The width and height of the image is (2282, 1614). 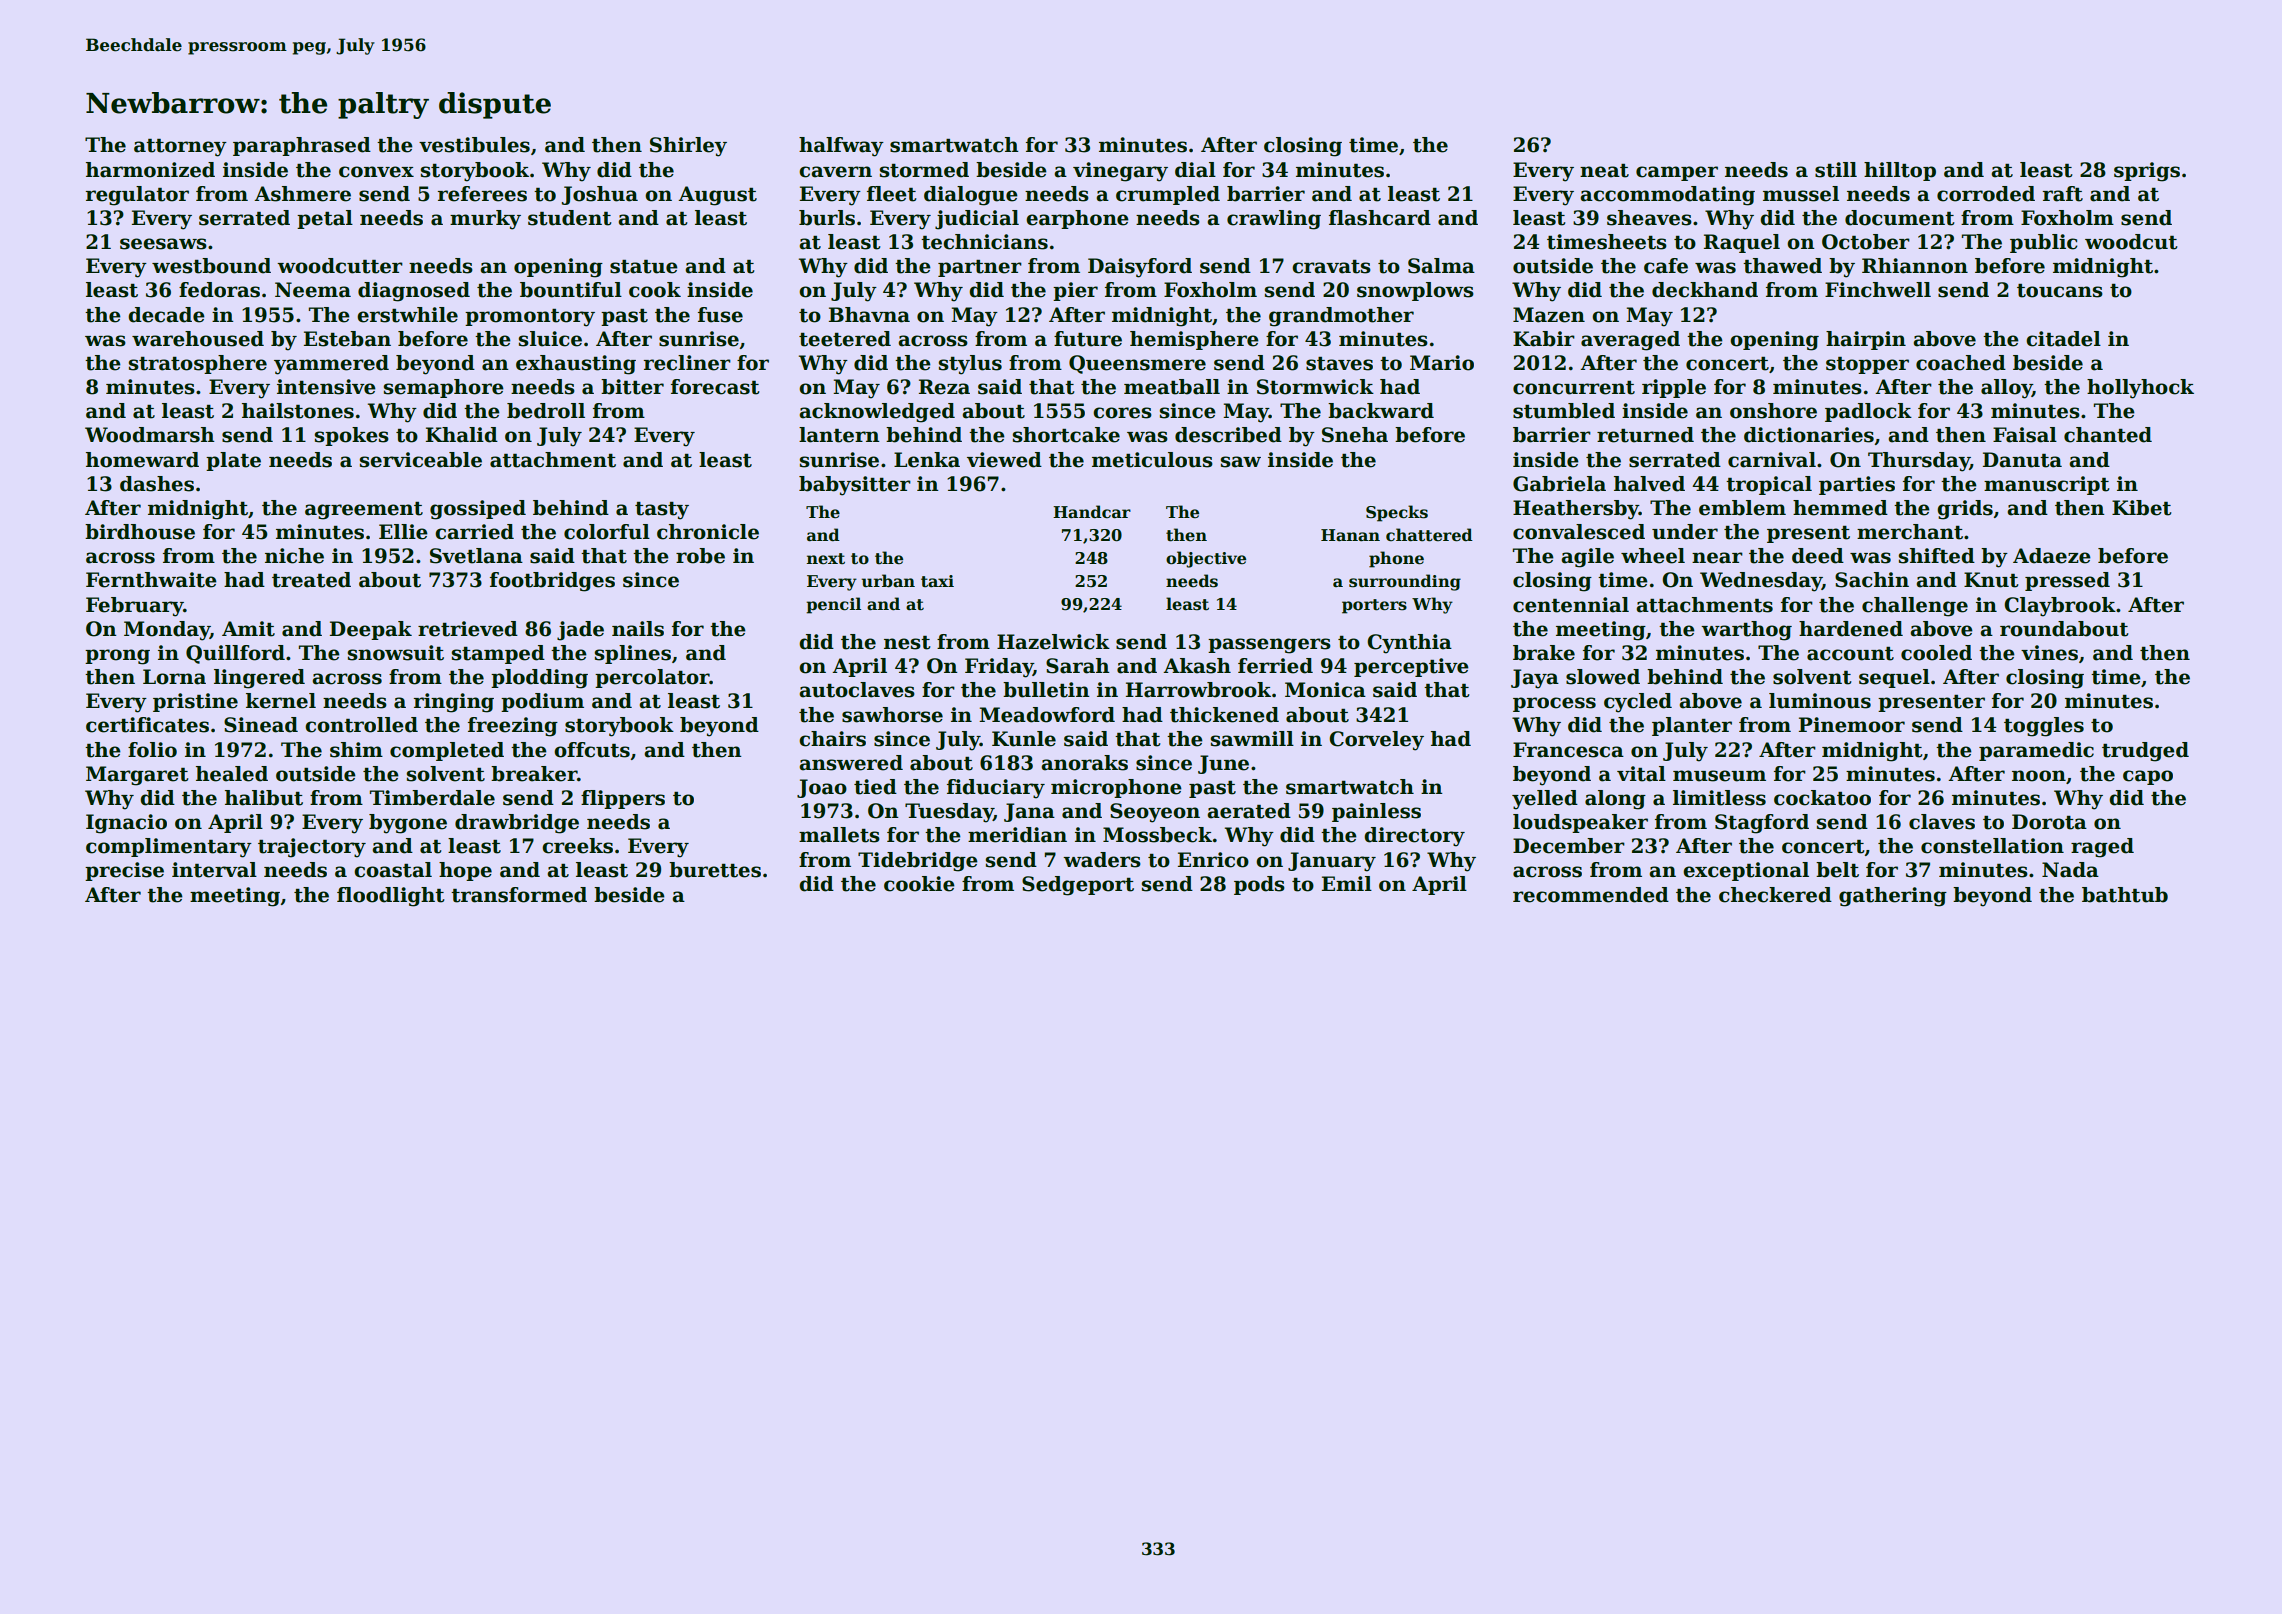 What do you see at coordinates (325, 219) in the image?
I see `petal` at bounding box center [325, 219].
